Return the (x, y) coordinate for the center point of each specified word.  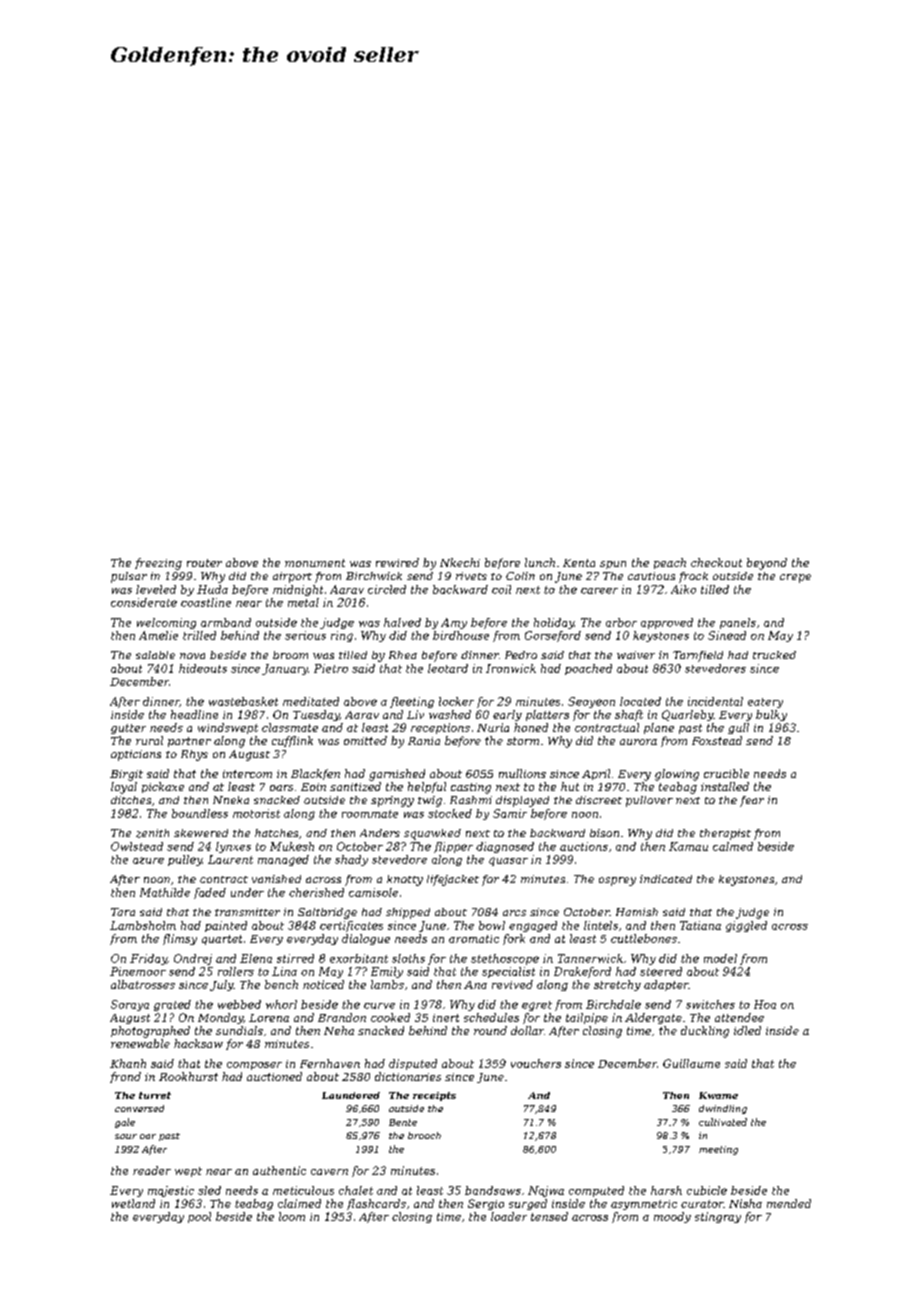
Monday (220, 1018)
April (596, 774)
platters (547, 715)
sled (209, 1190)
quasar (508, 861)
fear (752, 801)
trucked (774, 655)
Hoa (765, 1004)
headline (194, 714)
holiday (554, 623)
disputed (413, 1064)
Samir (510, 813)
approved (667, 623)
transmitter (247, 912)
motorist (256, 813)
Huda (212, 589)
